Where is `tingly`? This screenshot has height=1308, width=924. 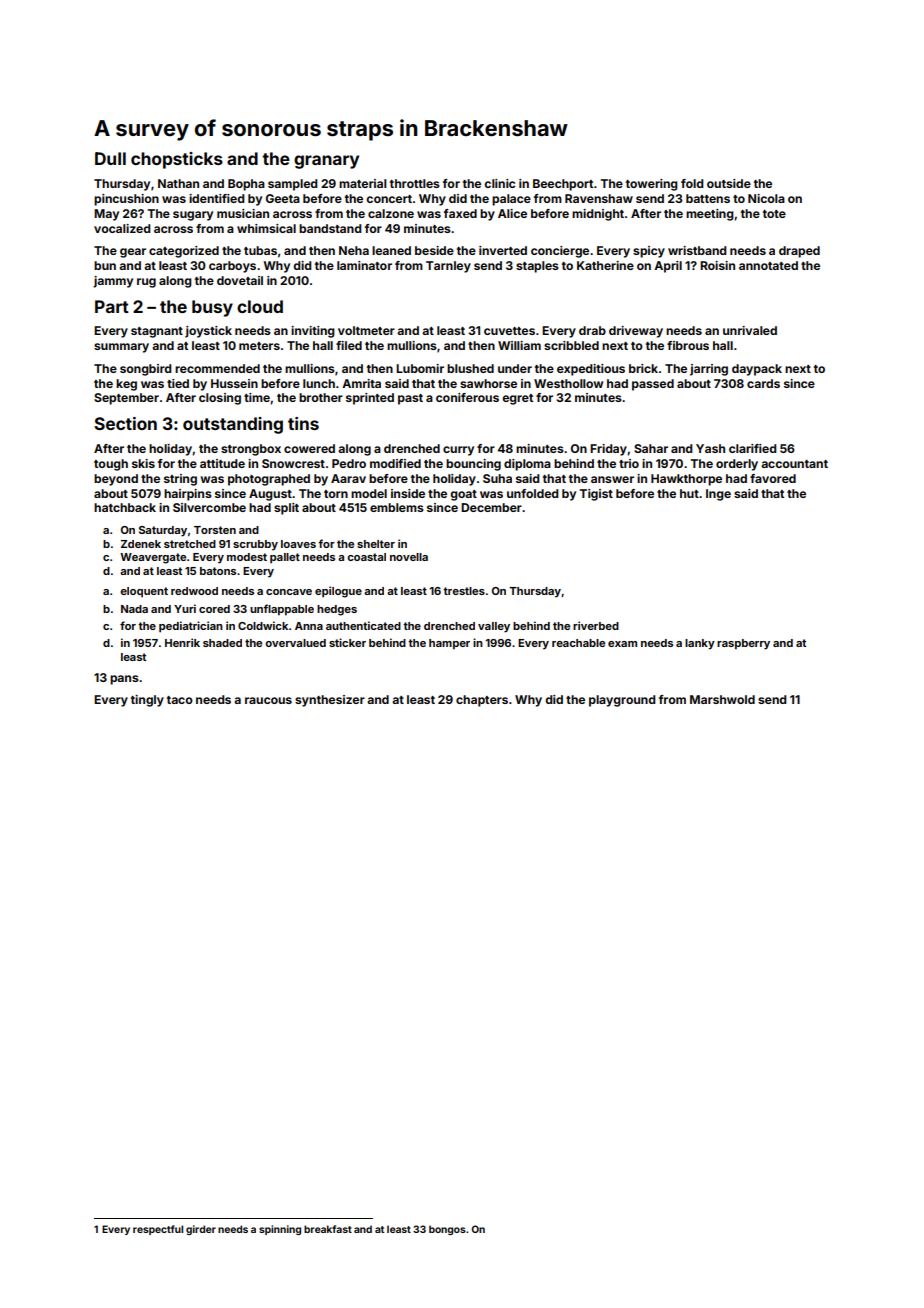
tingly is located at coordinates (147, 701).
